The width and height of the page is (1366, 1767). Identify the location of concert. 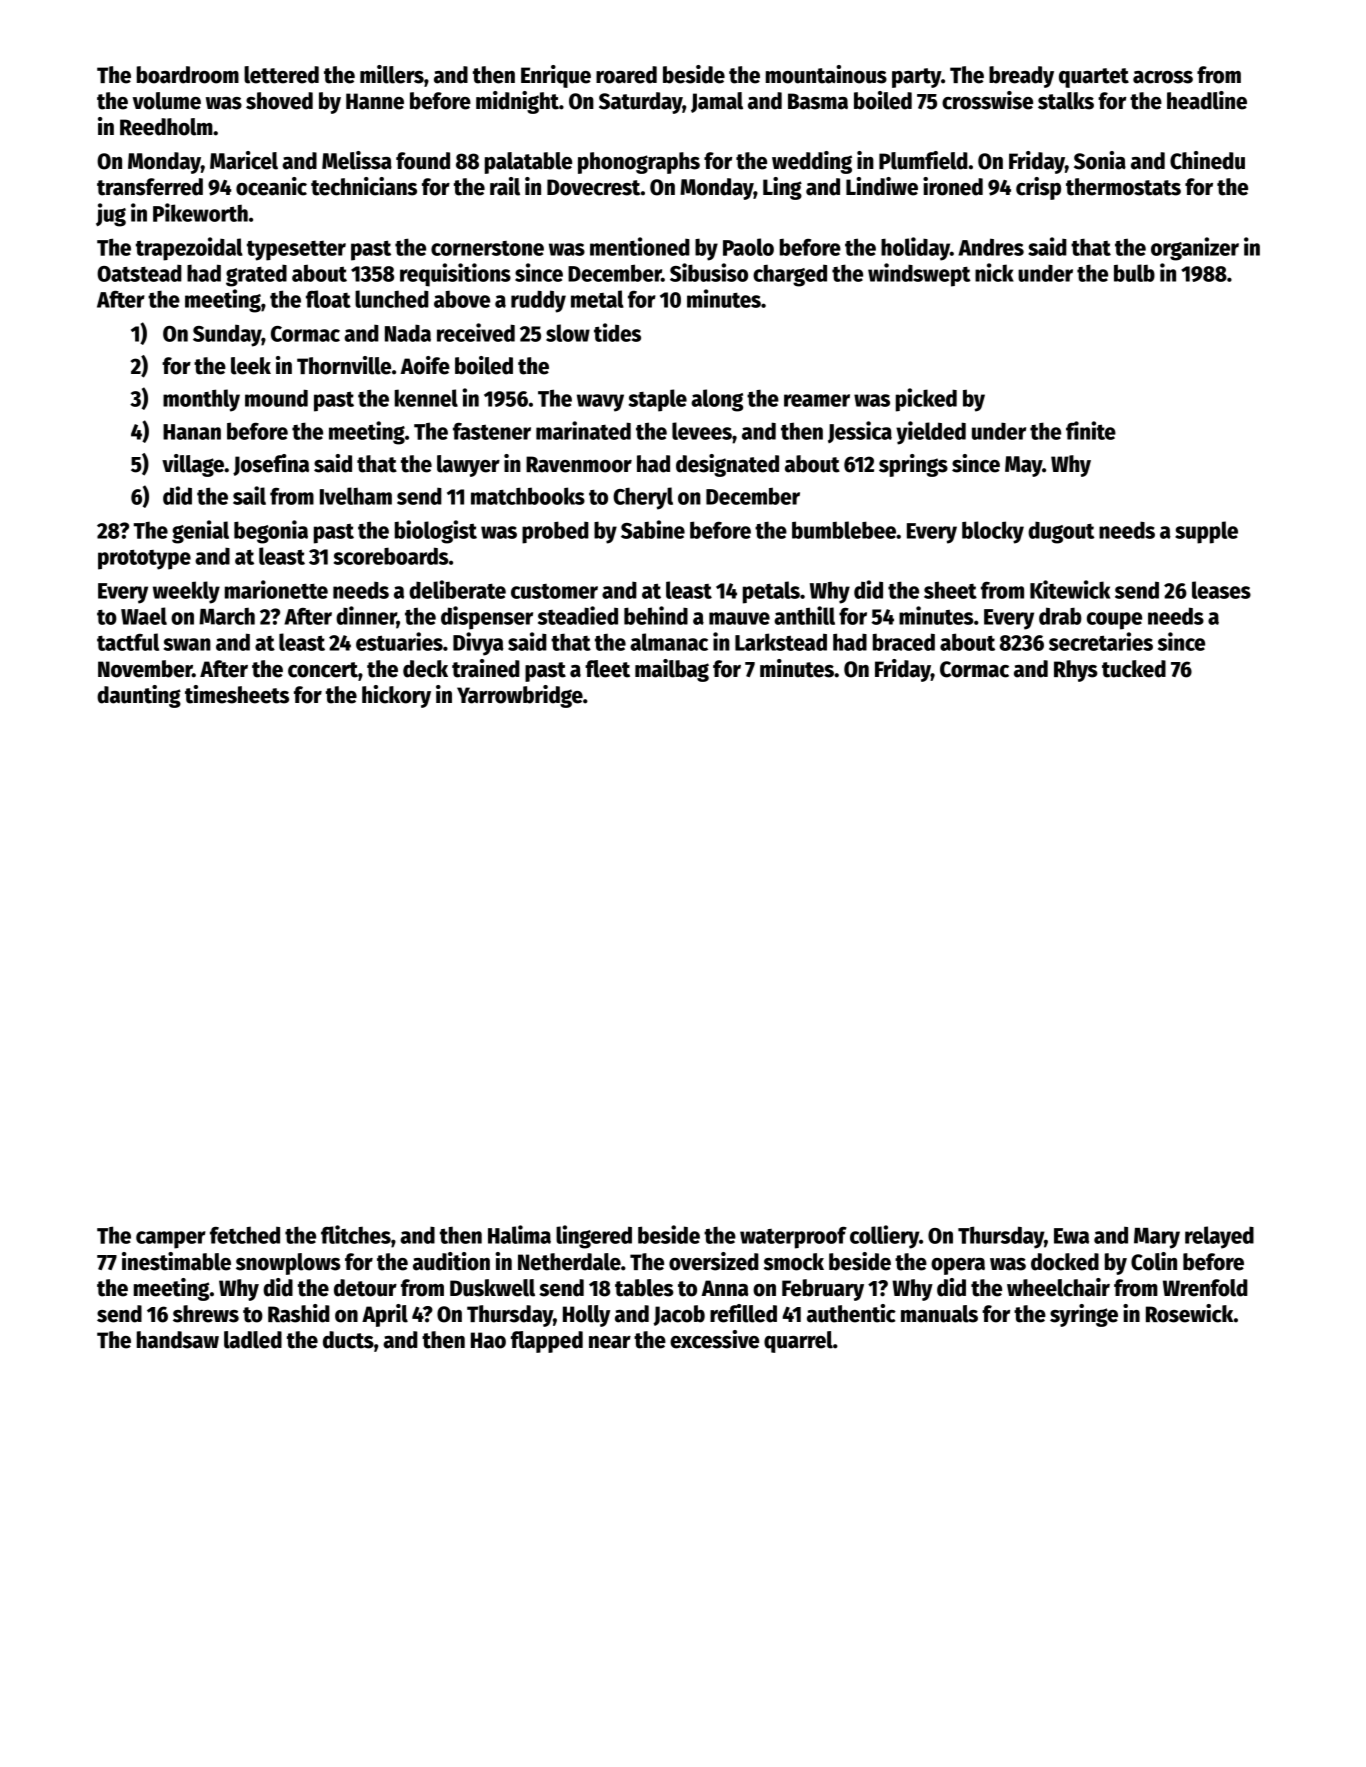
(323, 670).
